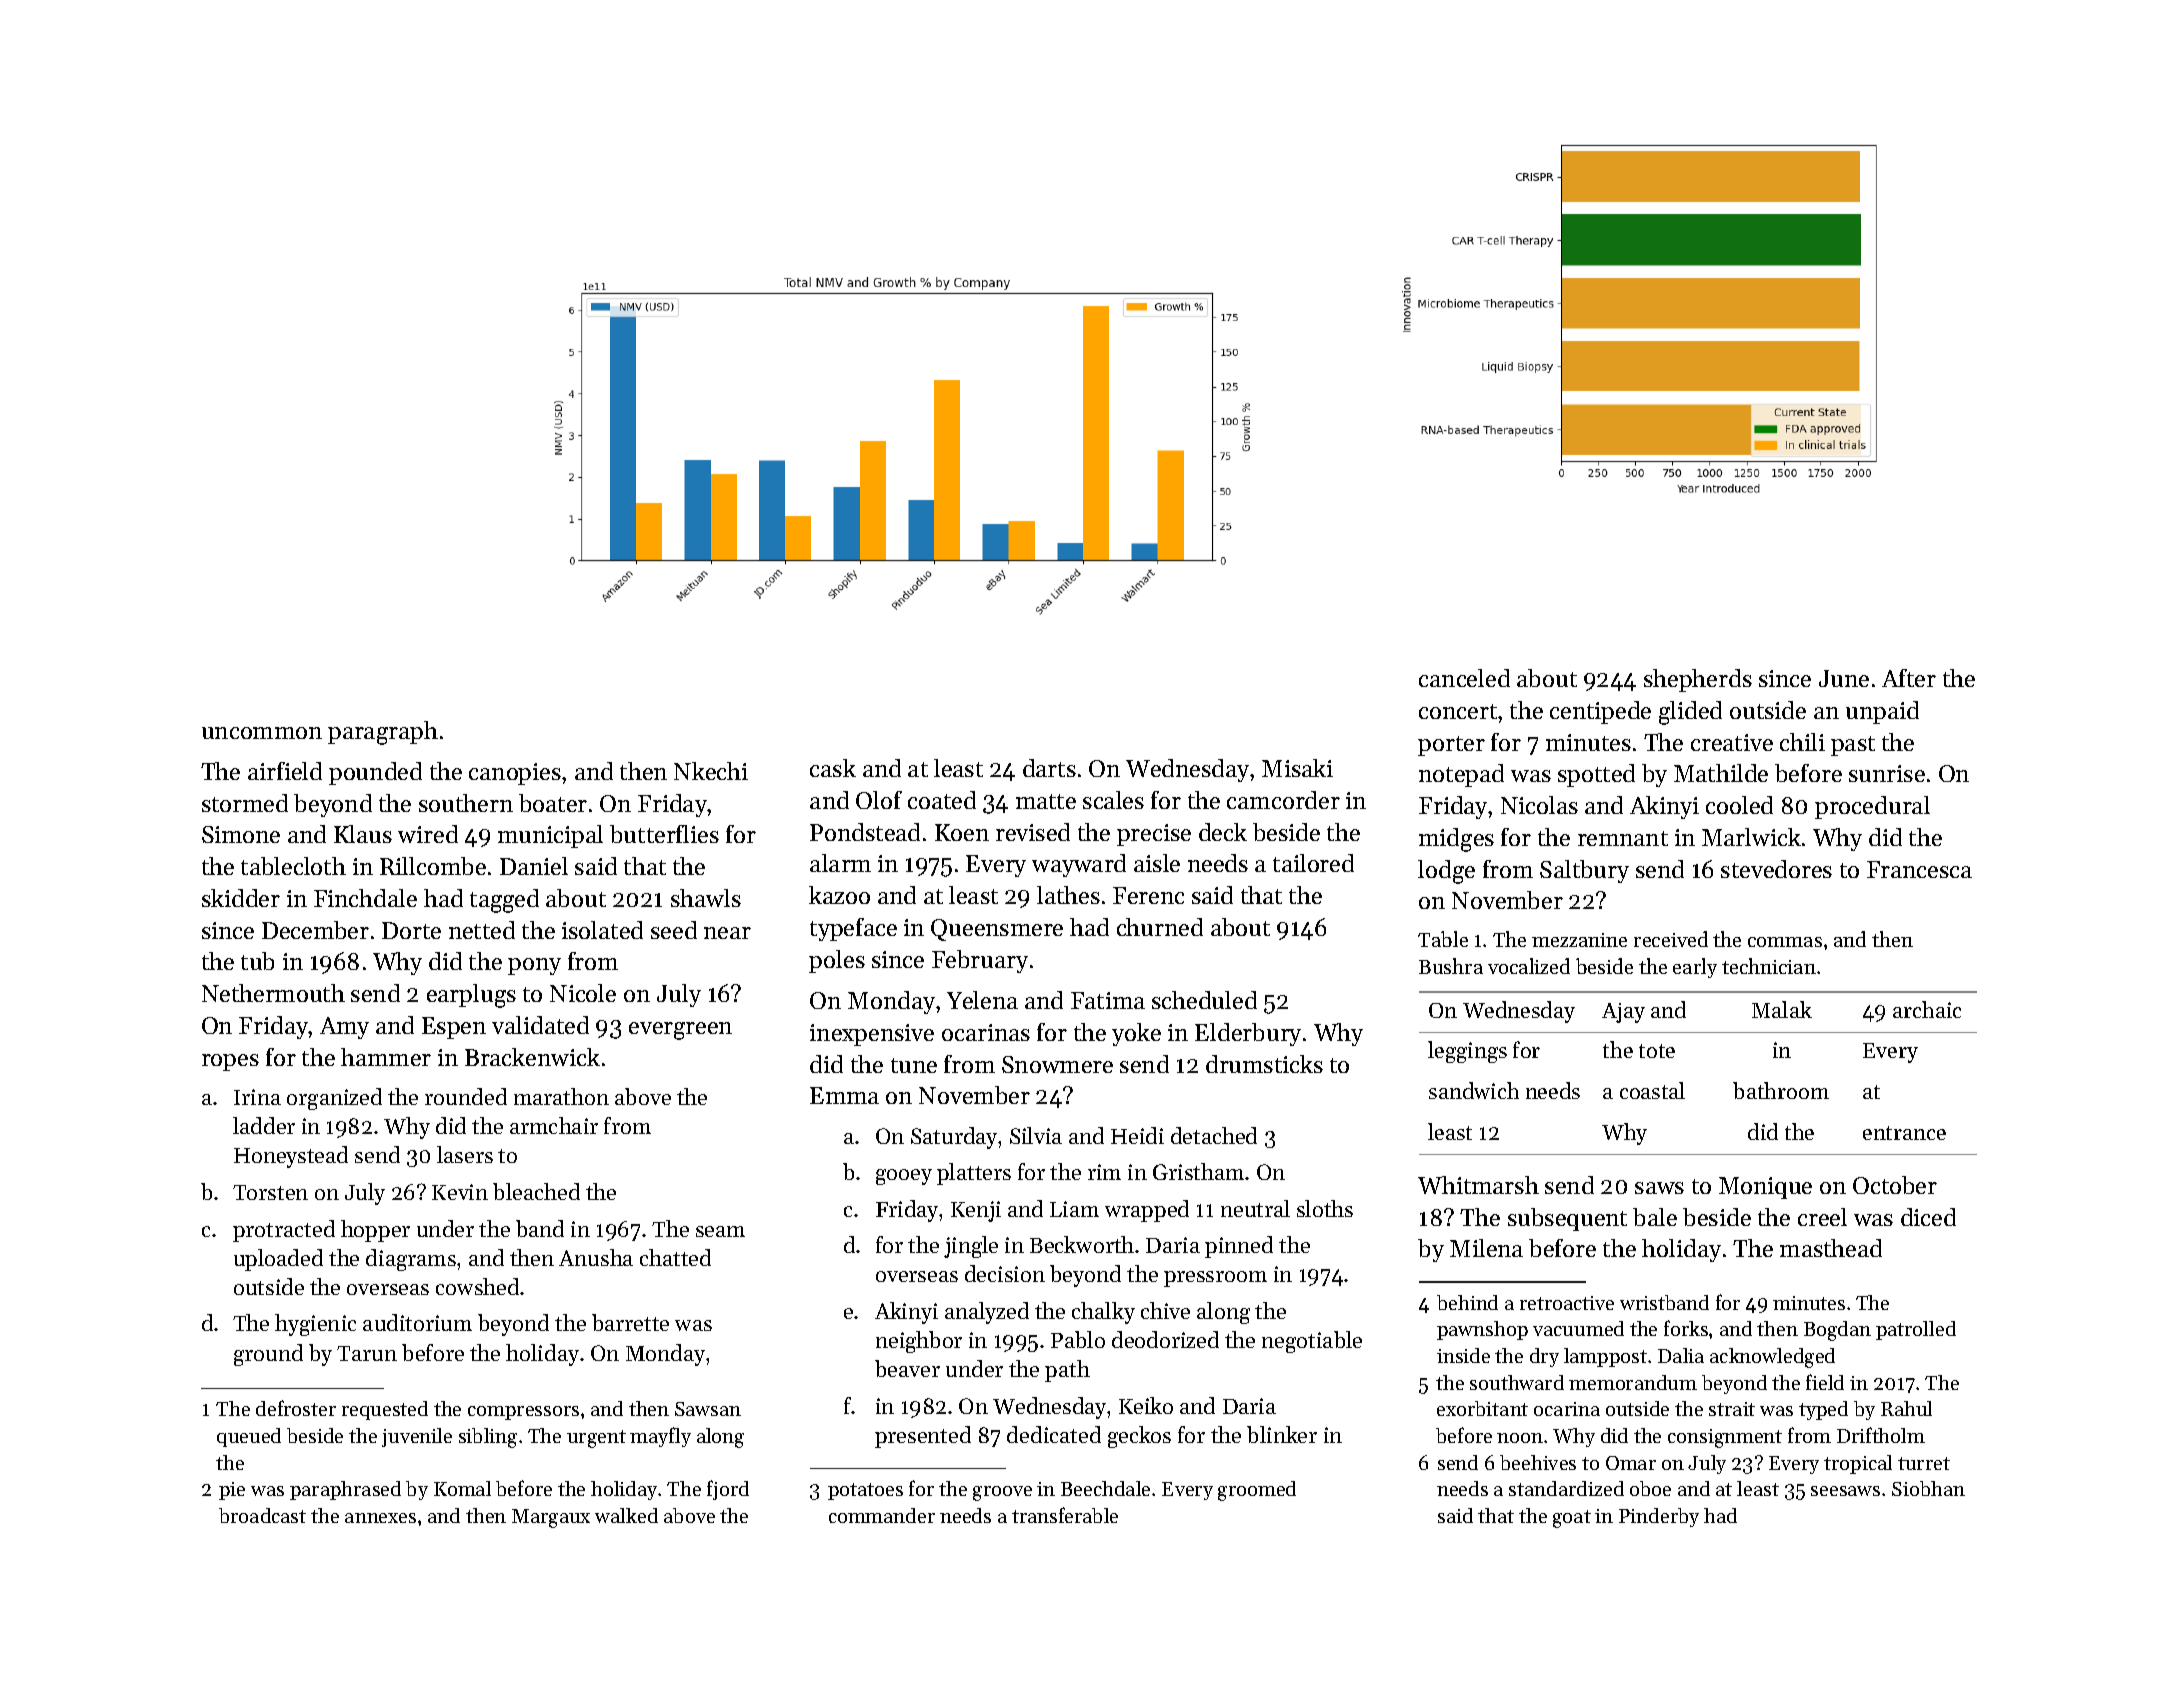 Image resolution: width=2178 pixels, height=1683 pixels. I want to click on uncommon, so click(262, 733).
